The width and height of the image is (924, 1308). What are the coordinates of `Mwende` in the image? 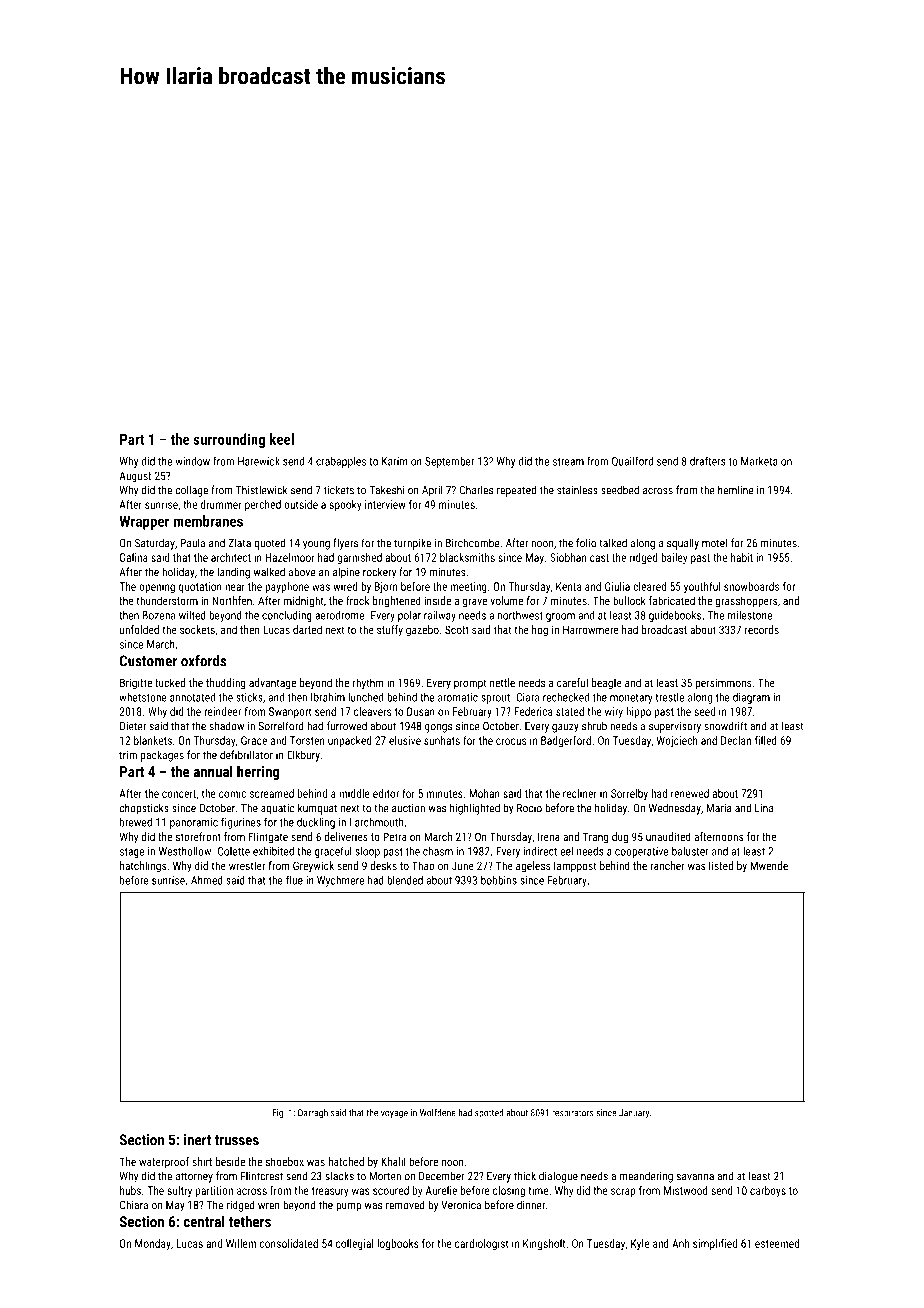 It's located at (769, 865).
